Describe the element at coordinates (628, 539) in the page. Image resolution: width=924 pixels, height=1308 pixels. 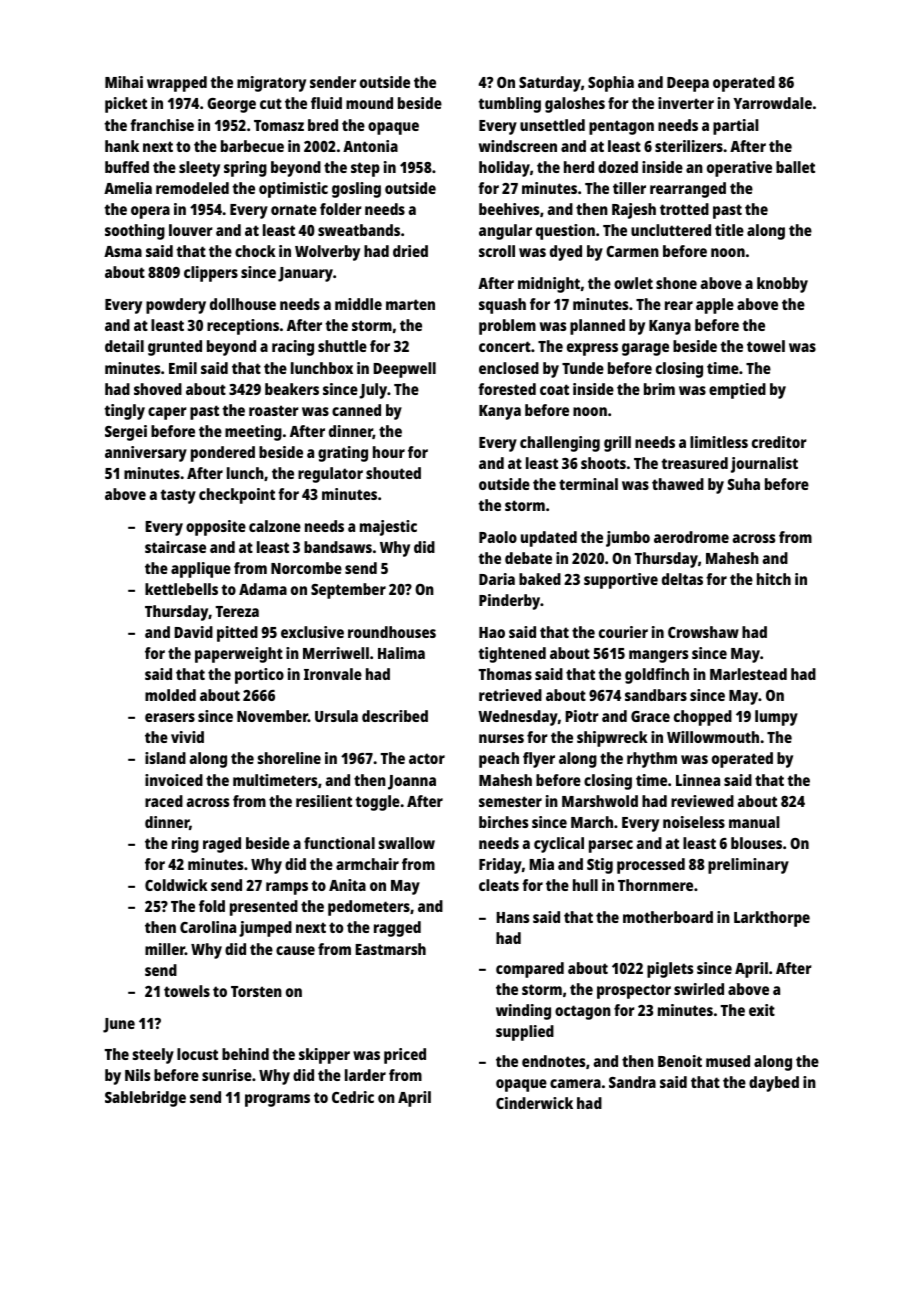
I see `jumbo` at that location.
